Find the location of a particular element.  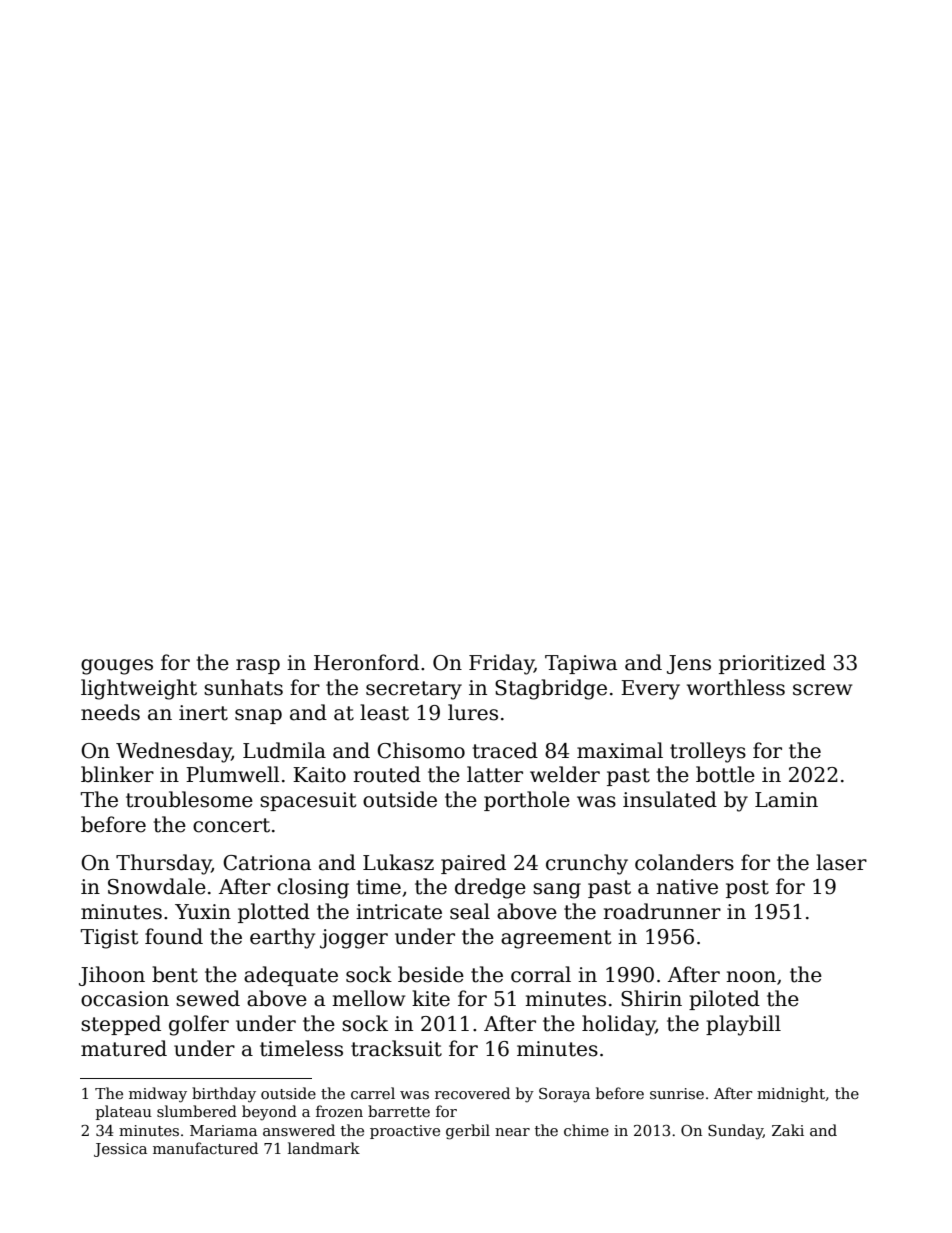

Lamin is located at coordinates (786, 800).
